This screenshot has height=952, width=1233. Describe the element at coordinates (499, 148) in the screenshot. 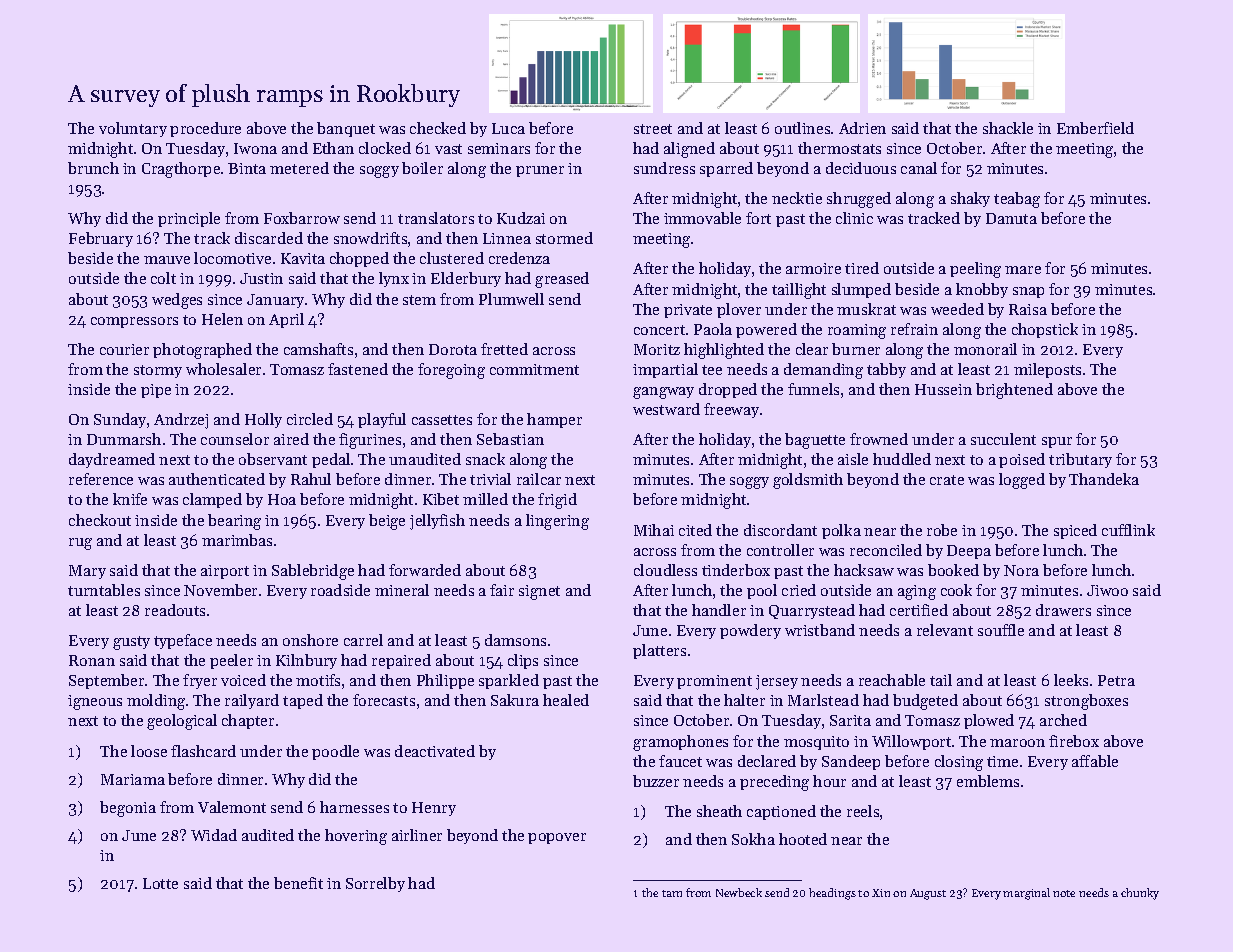

I see `seminars` at that location.
